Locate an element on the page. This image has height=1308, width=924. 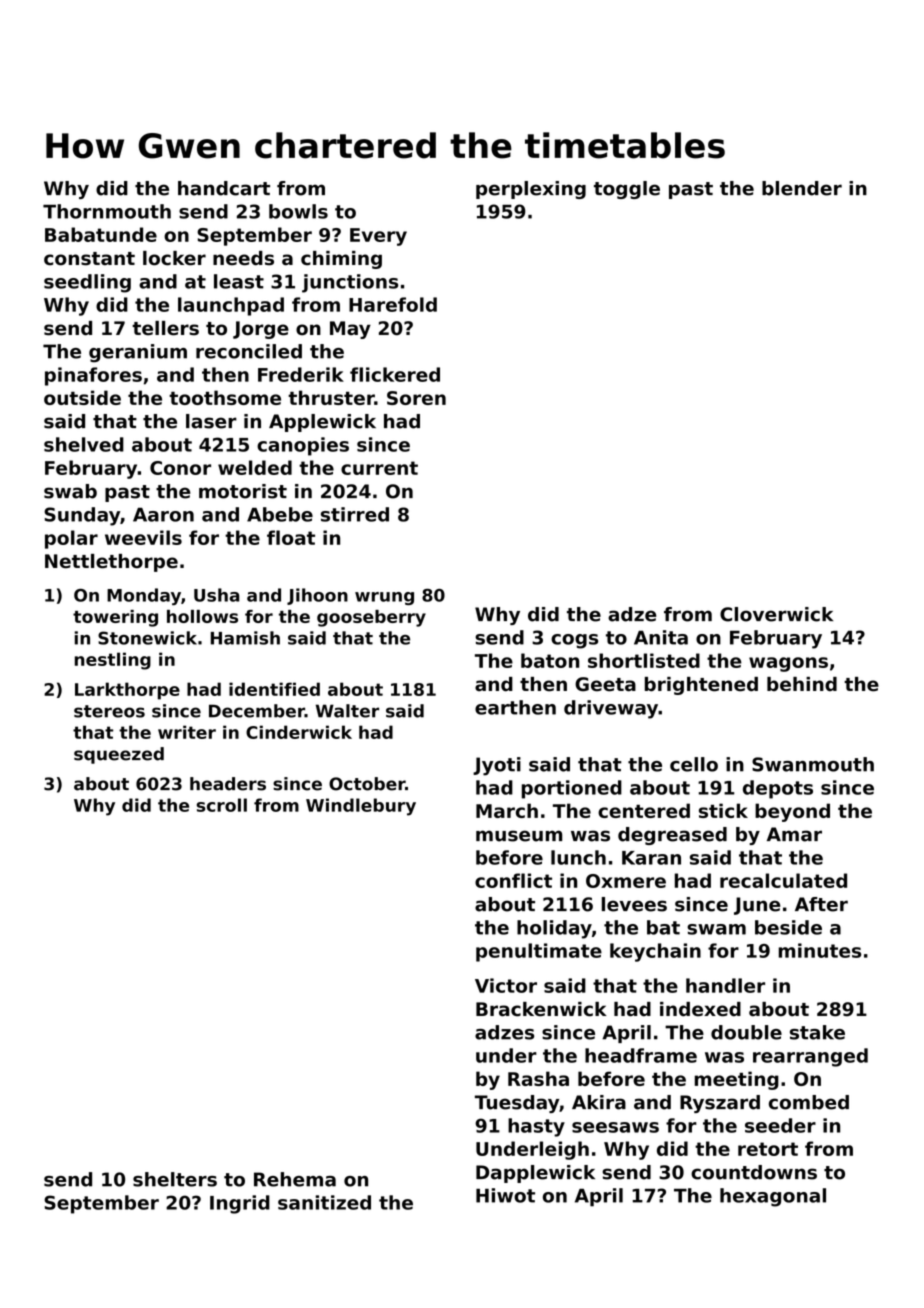
shelters is located at coordinates (175, 1179).
